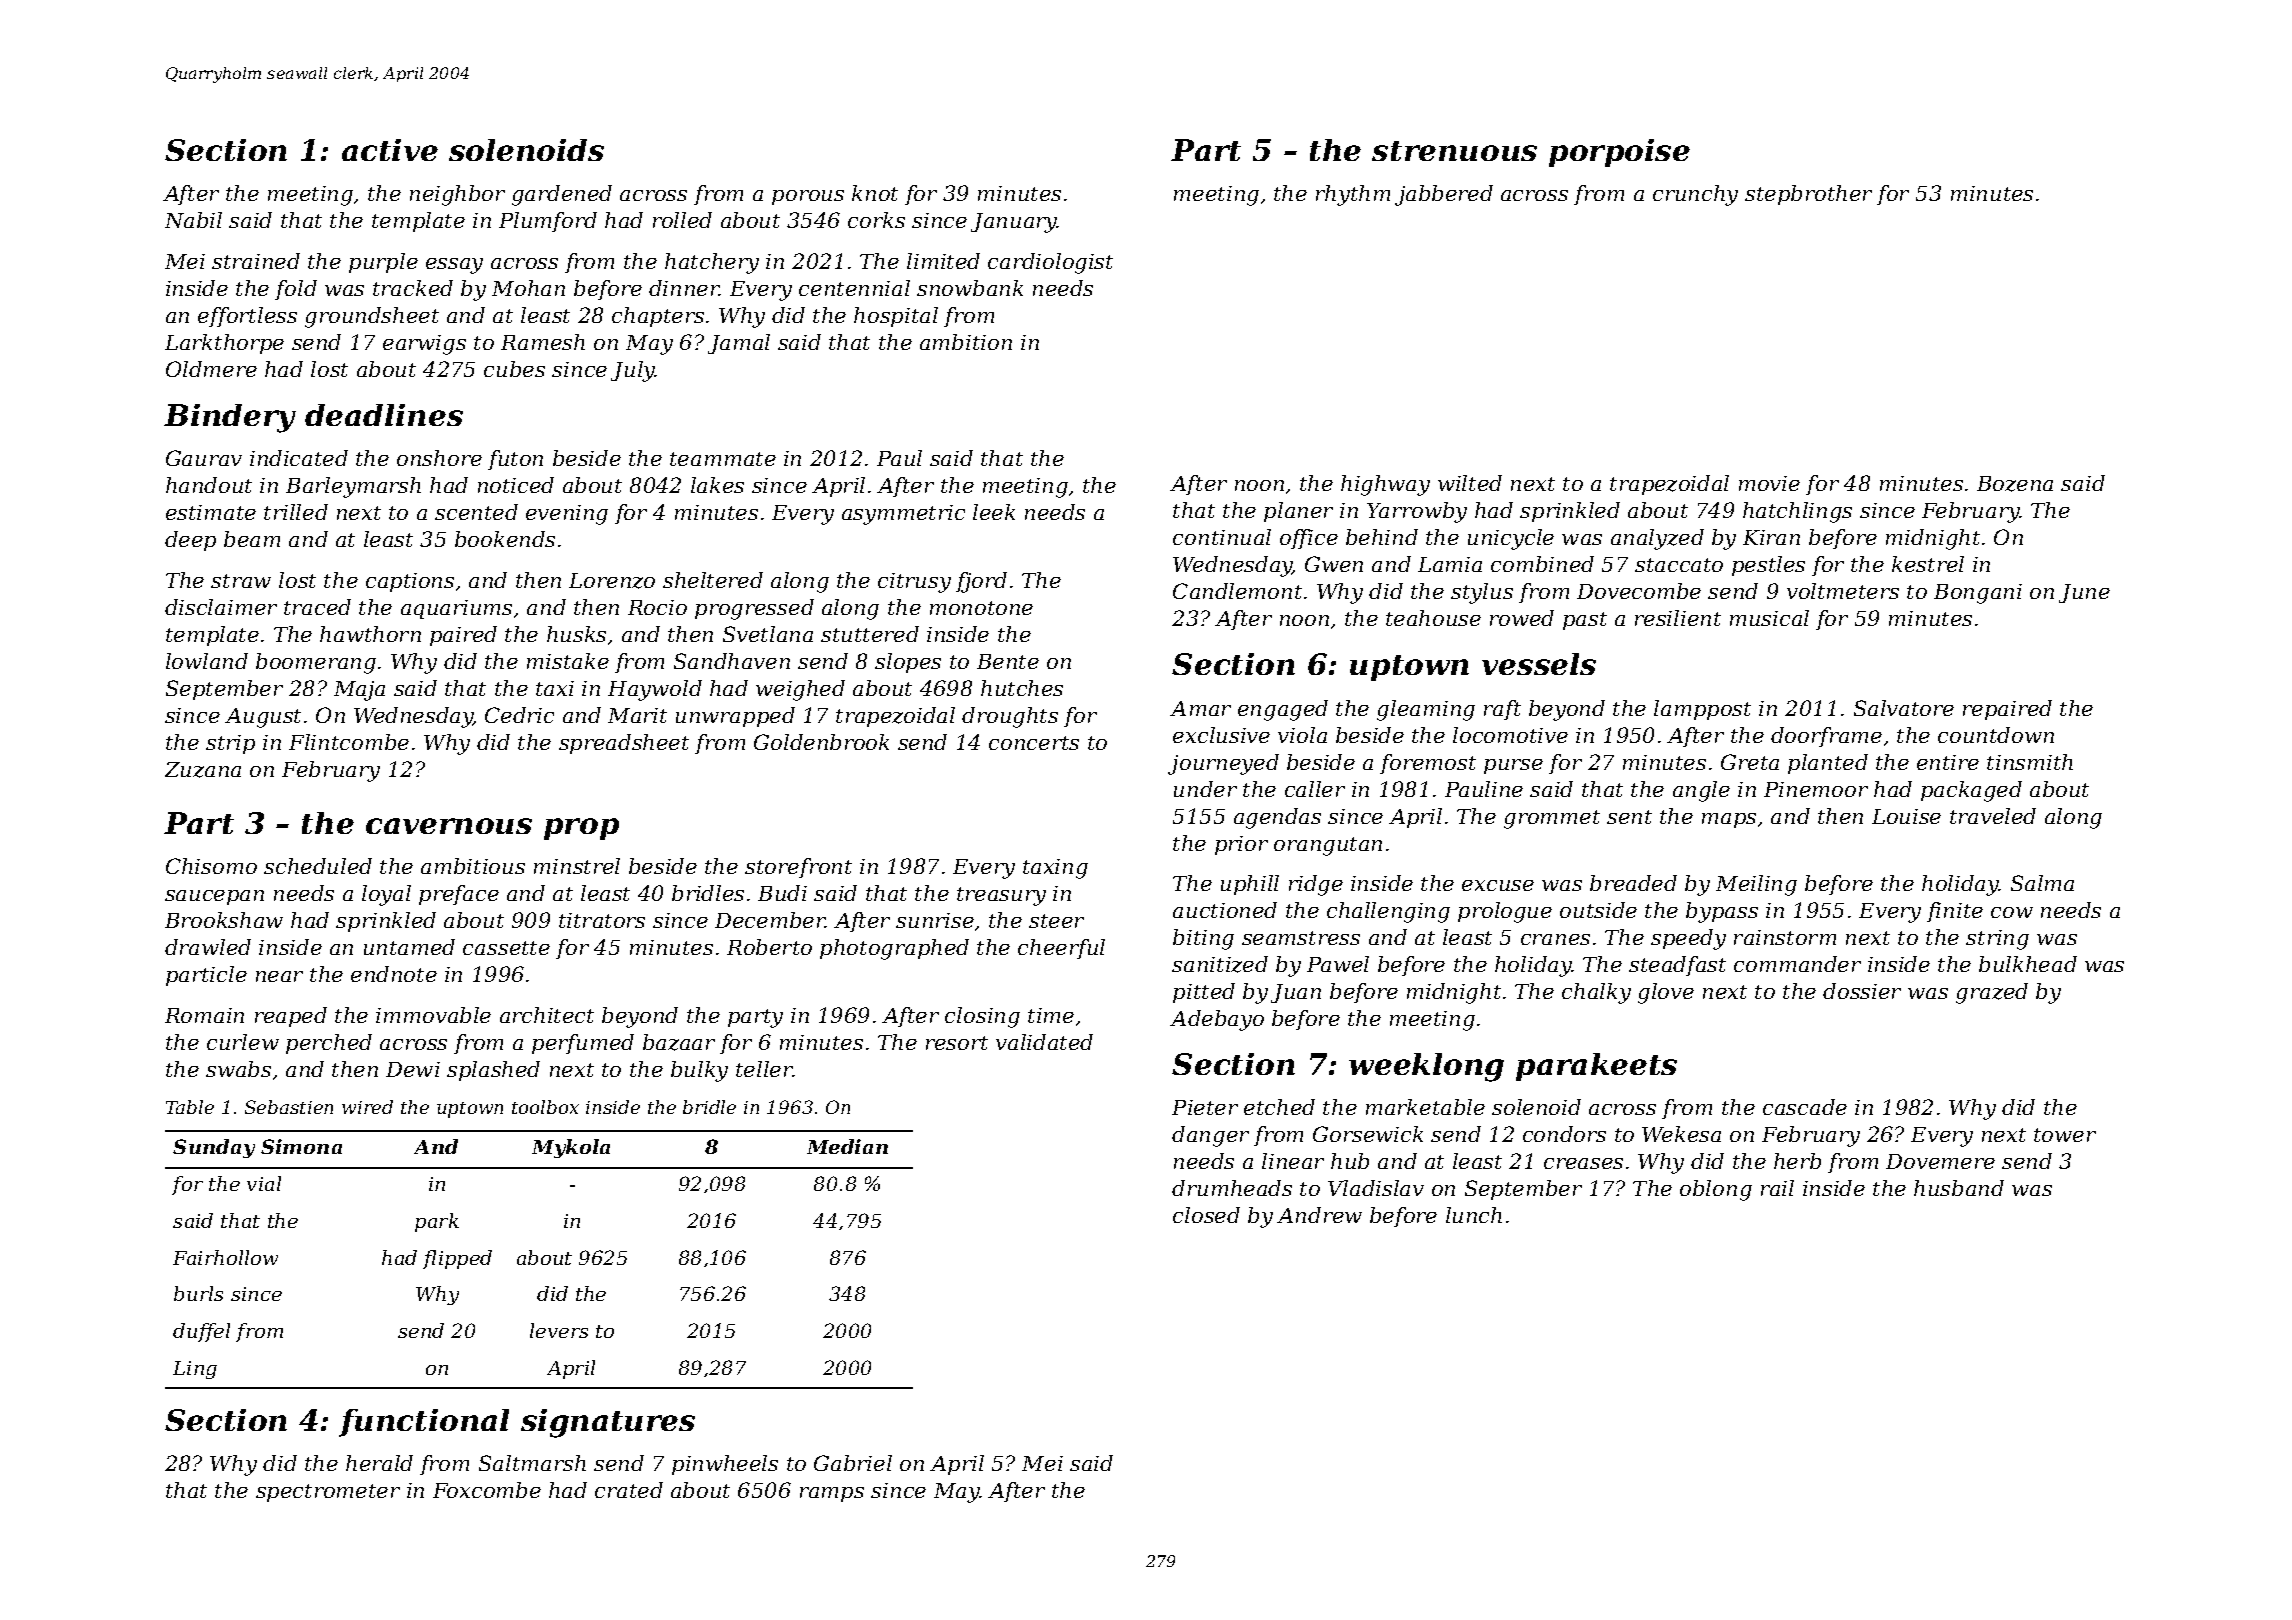 The height and width of the screenshot is (1620, 2292). What do you see at coordinates (328, 1493) in the screenshot?
I see `spectrometer` at bounding box center [328, 1493].
